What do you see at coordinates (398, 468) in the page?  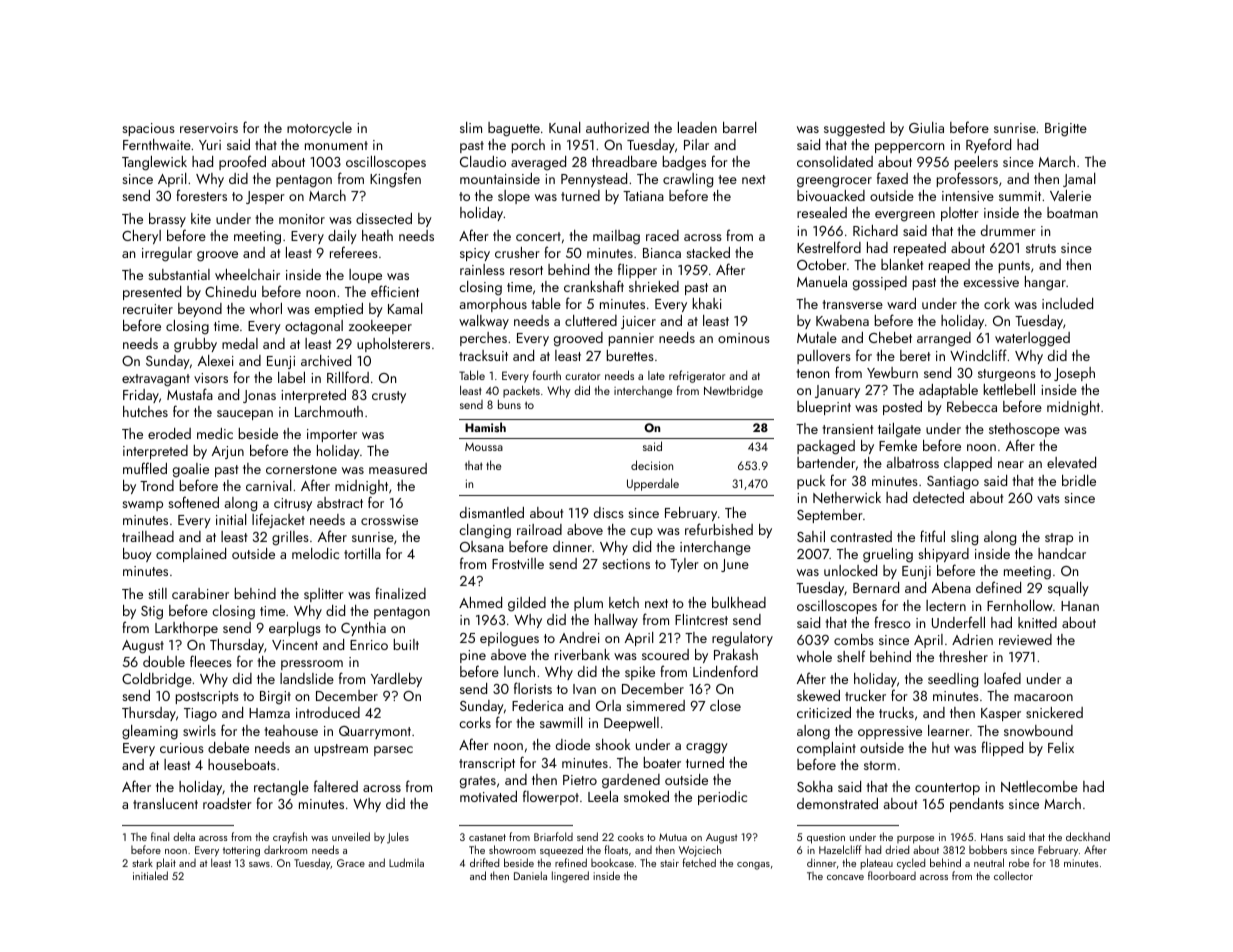 I see `measured` at bounding box center [398, 468].
